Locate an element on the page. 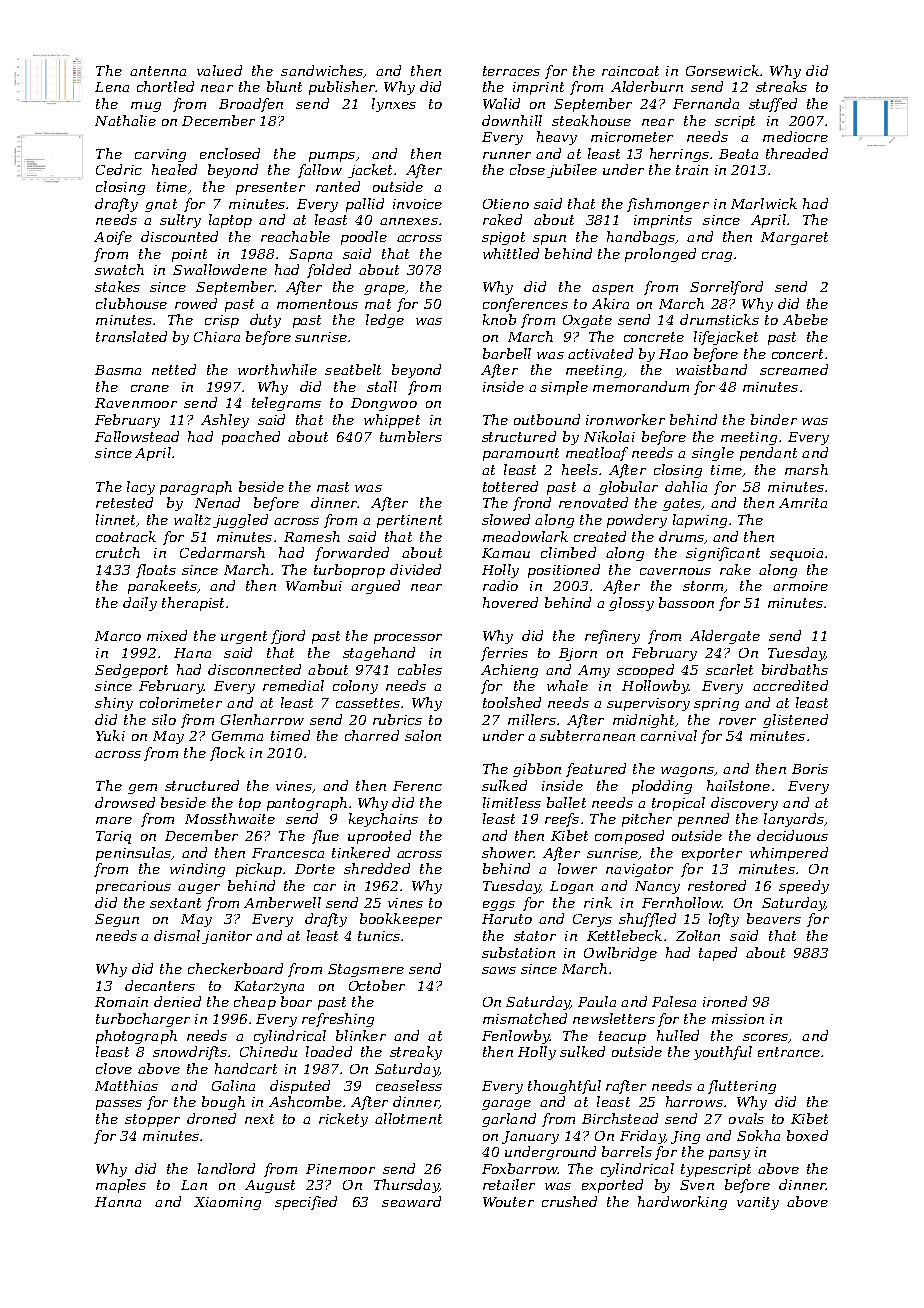 The image size is (924, 1308). maples is located at coordinates (121, 1186).
